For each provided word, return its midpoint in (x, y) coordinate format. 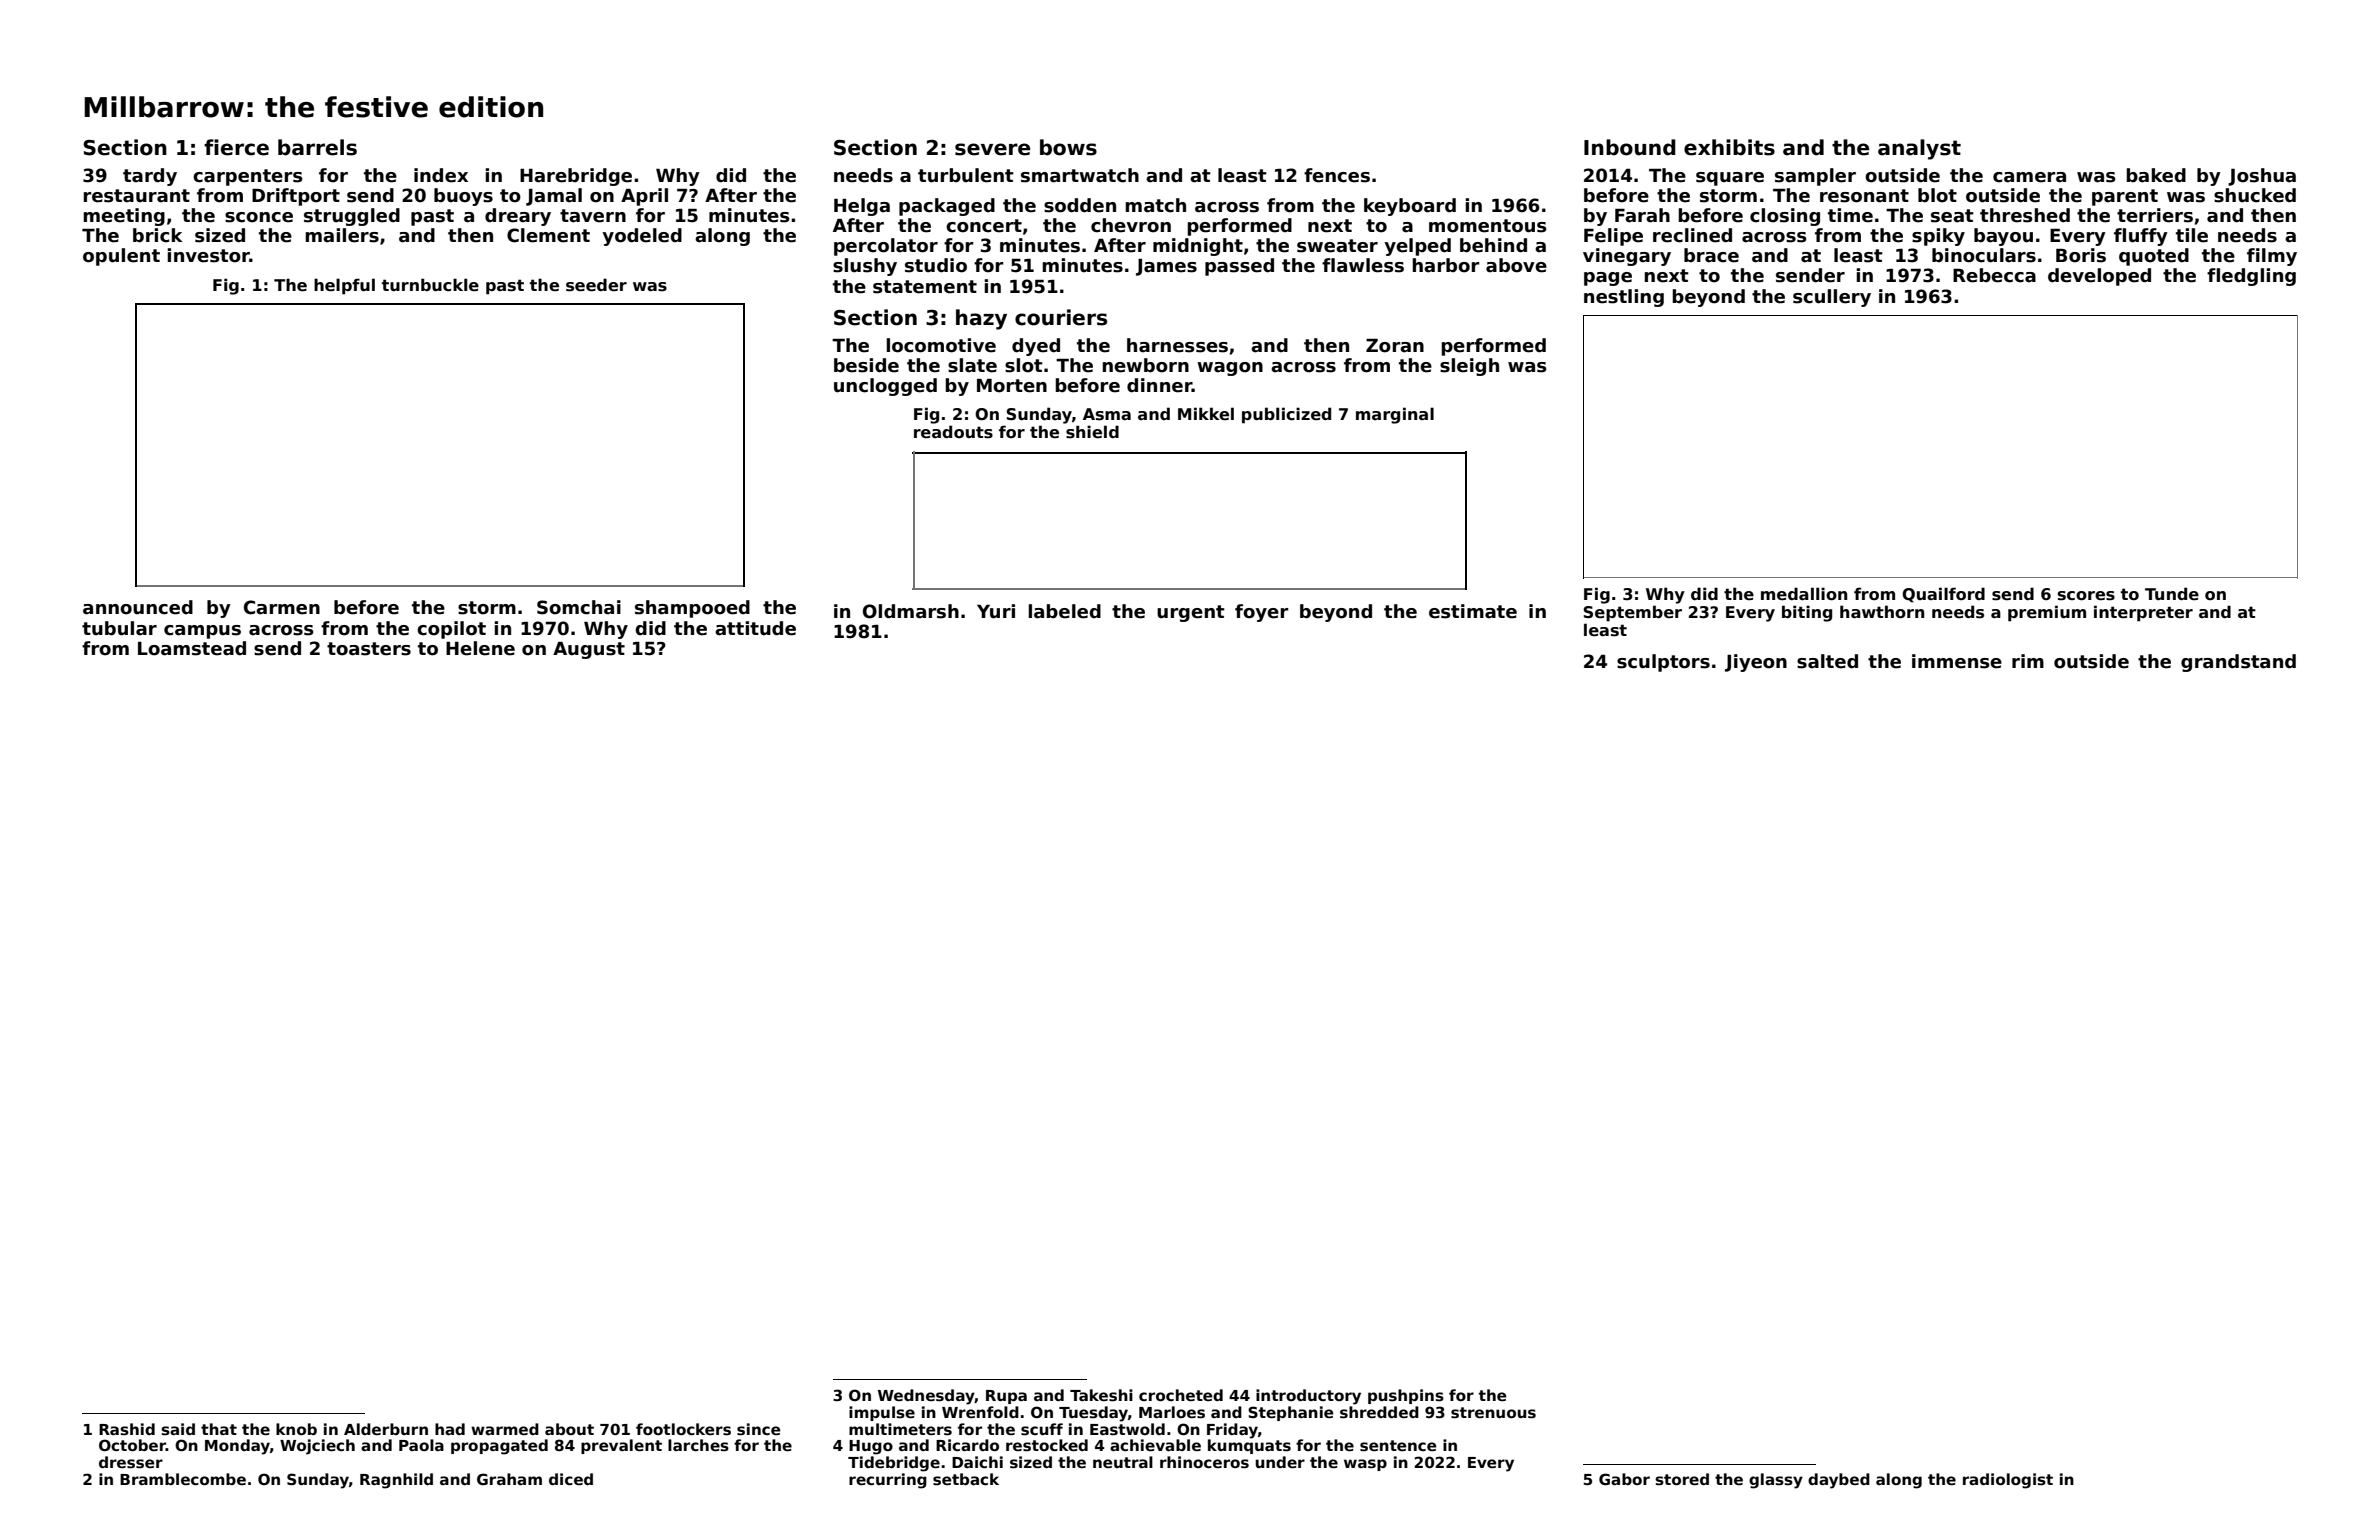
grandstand (2238, 663)
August (589, 650)
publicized (1286, 415)
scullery (1832, 298)
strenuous (1493, 1413)
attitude (755, 628)
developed (2099, 277)
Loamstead (192, 648)
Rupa (1006, 1397)
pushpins (1406, 1396)
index (441, 175)
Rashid (127, 1429)
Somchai (579, 607)
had (450, 1429)
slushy (865, 267)
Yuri (996, 611)
